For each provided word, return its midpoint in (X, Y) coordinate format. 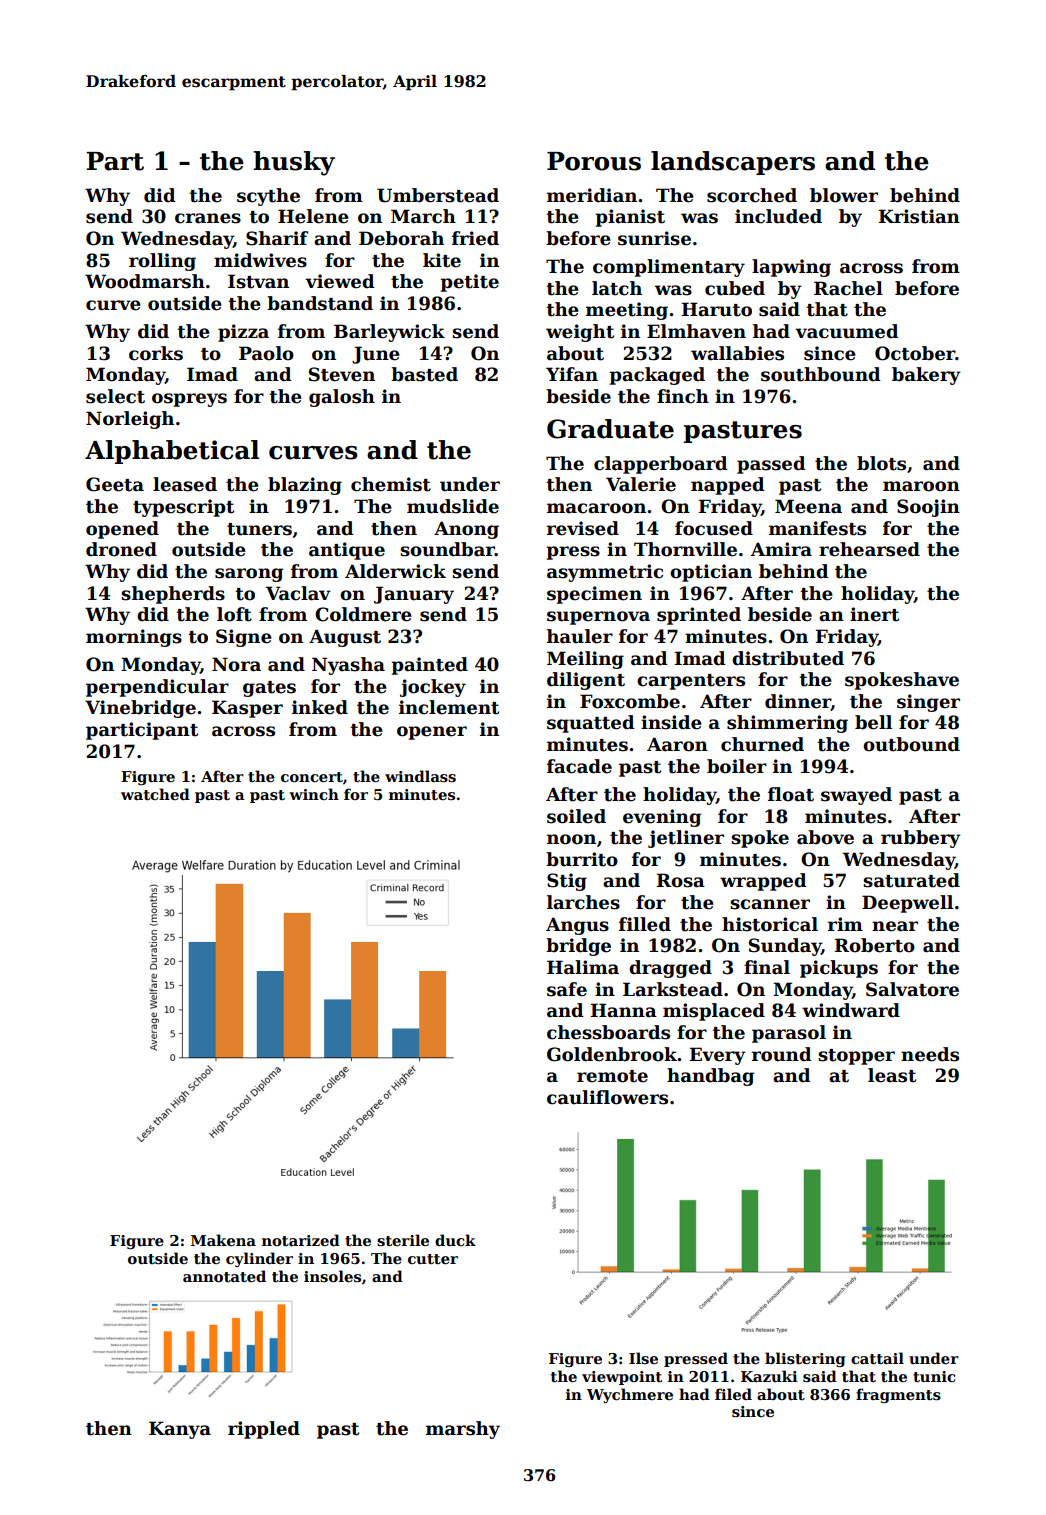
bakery (926, 376)
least (892, 1075)
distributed (788, 658)
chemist (391, 484)
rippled (264, 1430)
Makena (223, 1240)
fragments (898, 1395)
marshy (463, 1430)
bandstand (320, 303)
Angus (577, 926)
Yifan (572, 374)
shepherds (173, 595)
